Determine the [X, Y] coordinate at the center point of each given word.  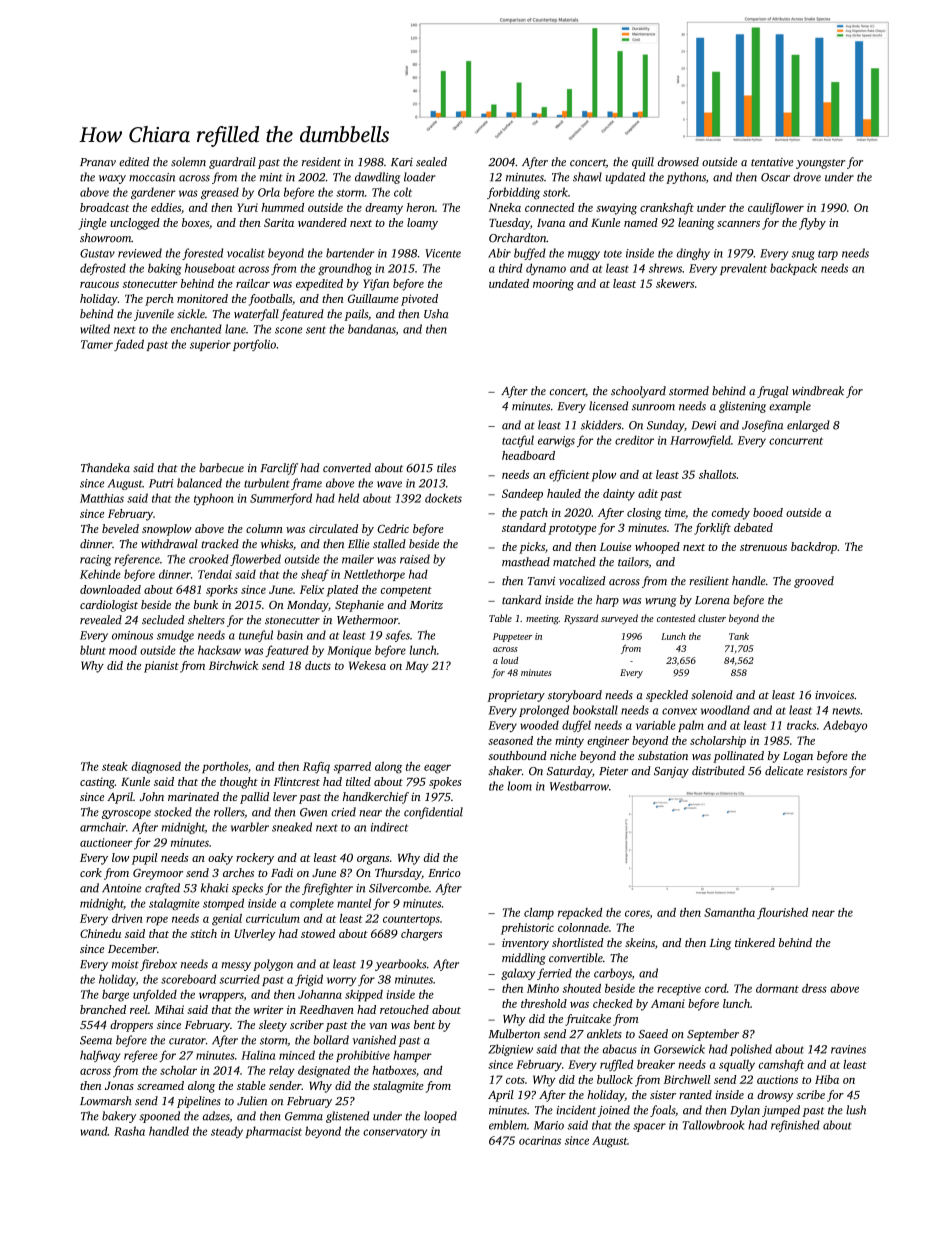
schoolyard [638, 392]
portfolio [254, 345]
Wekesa [367, 665]
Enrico [444, 872]
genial [227, 920]
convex [679, 711]
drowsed [678, 161]
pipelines [199, 1102]
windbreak [818, 391]
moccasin [152, 177]
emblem [507, 1125]
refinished [795, 1126]
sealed [431, 161]
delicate [784, 770]
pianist [161, 667]
